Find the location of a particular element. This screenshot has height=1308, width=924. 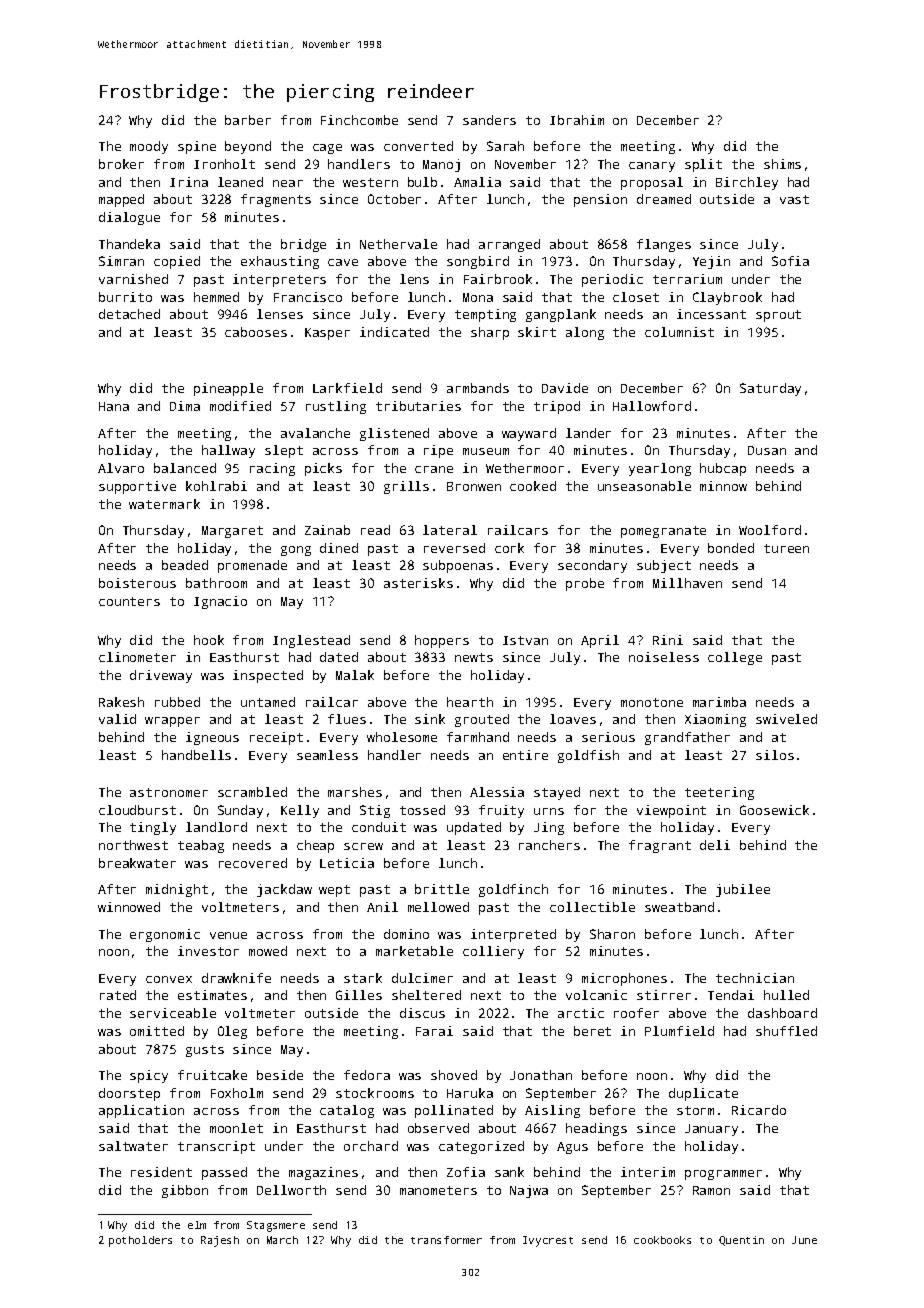

Sofia is located at coordinates (790, 261).
